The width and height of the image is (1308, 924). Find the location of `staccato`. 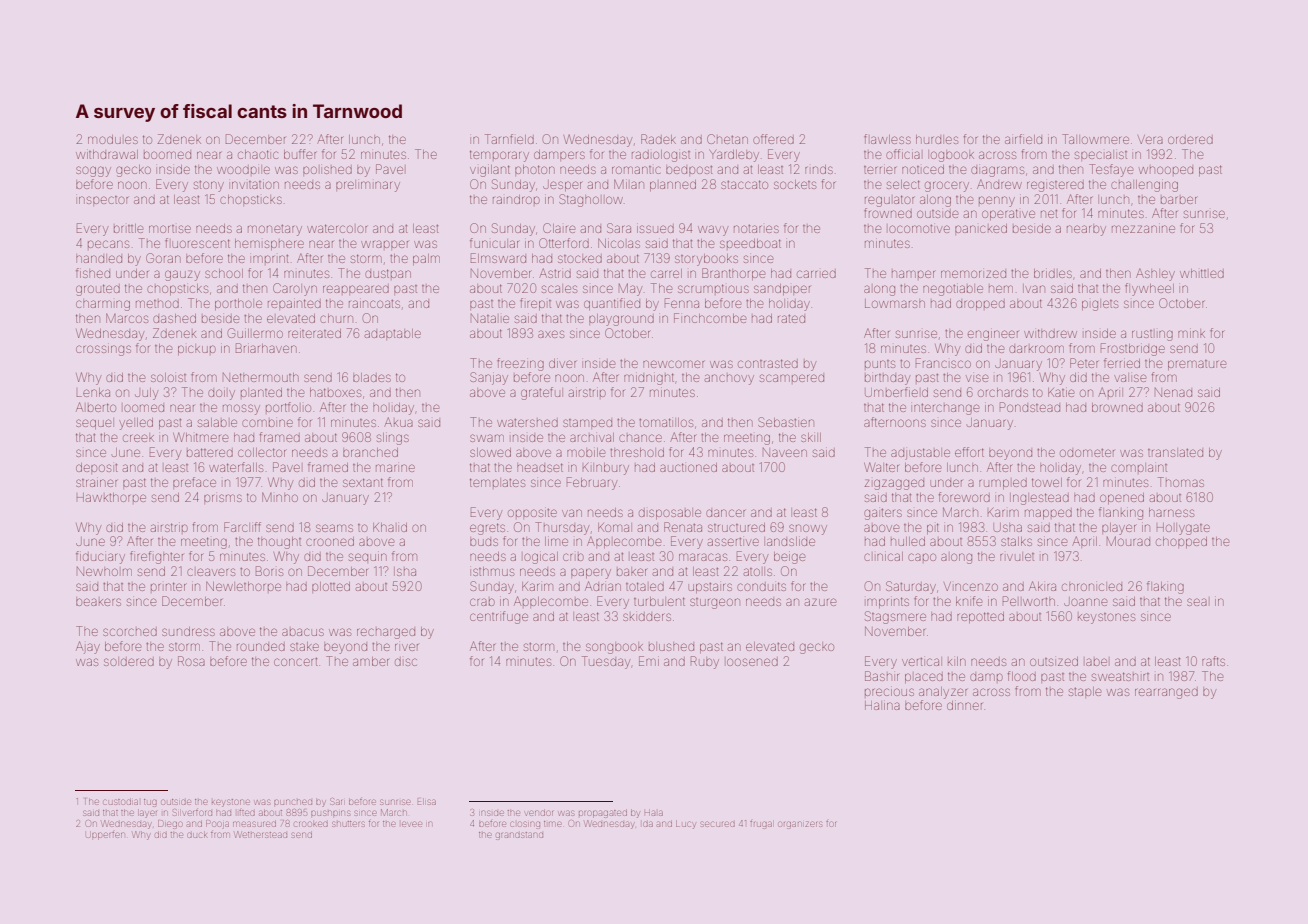

staccato is located at coordinates (744, 184).
